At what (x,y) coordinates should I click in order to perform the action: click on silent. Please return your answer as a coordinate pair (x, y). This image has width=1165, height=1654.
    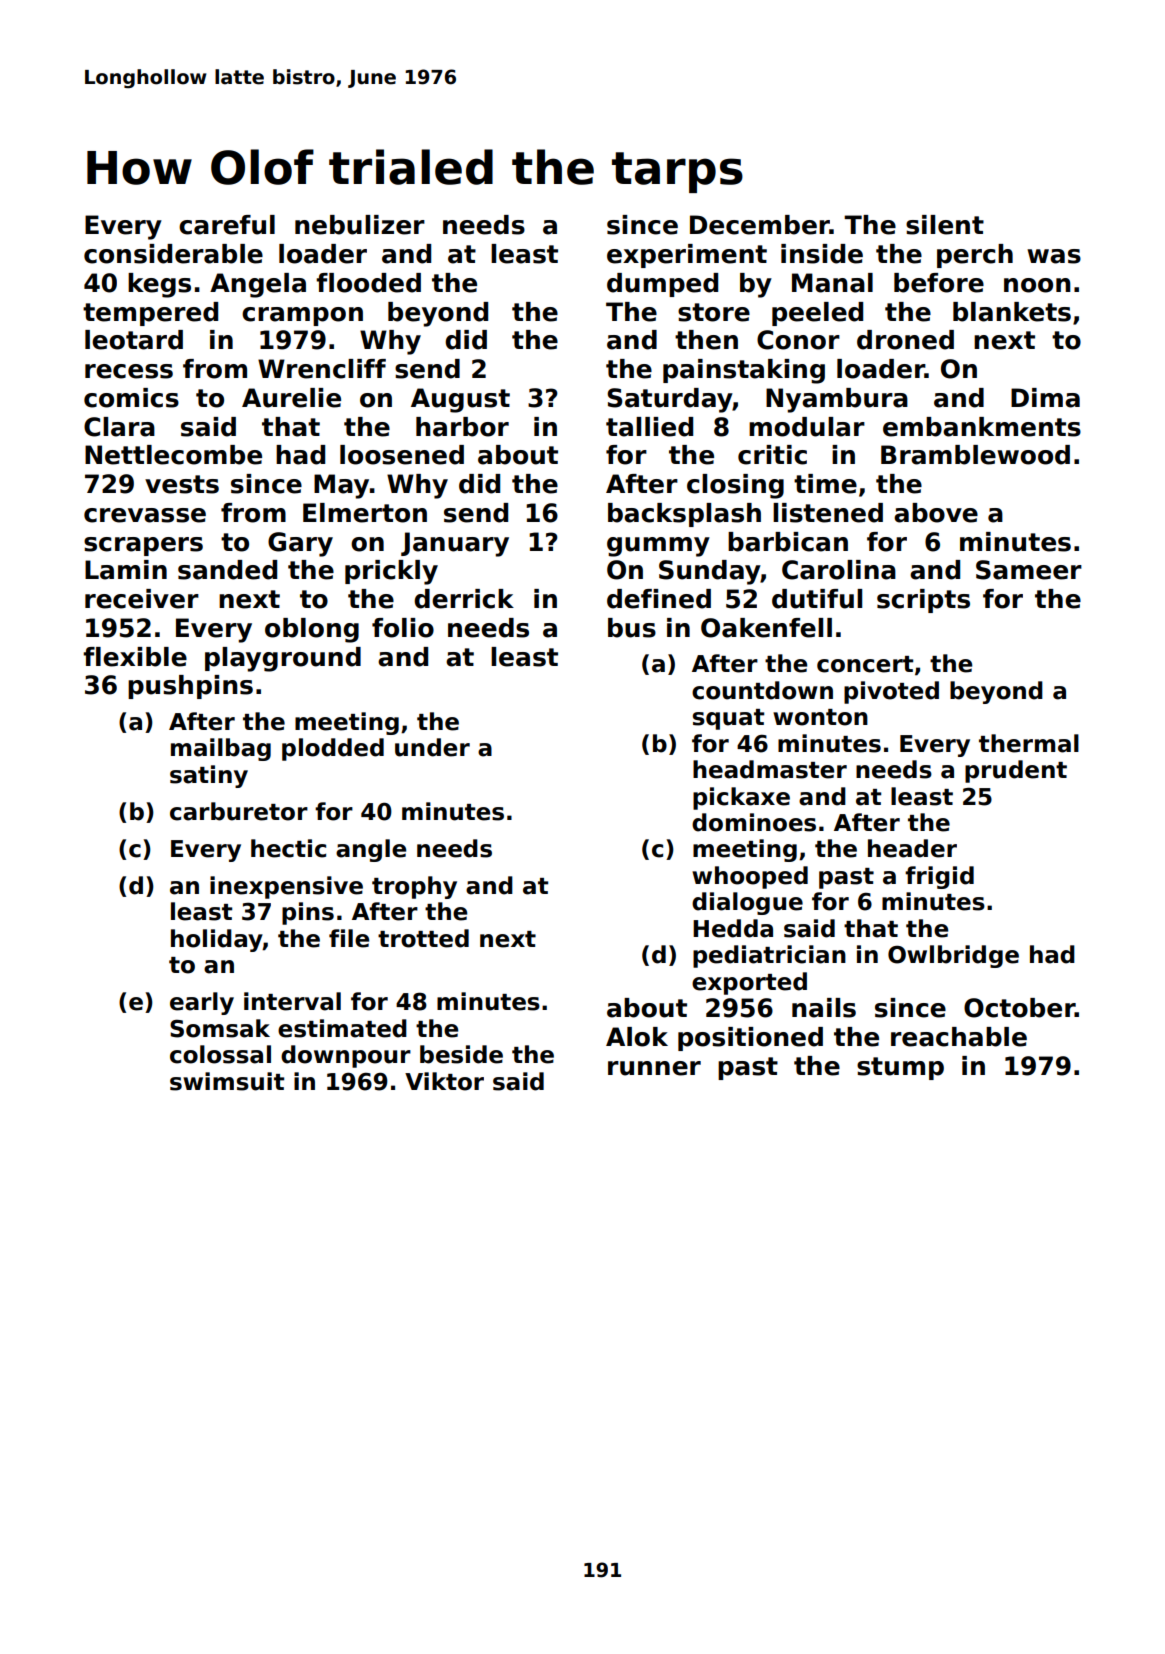
    Looking at the image, I should click on (945, 225).
